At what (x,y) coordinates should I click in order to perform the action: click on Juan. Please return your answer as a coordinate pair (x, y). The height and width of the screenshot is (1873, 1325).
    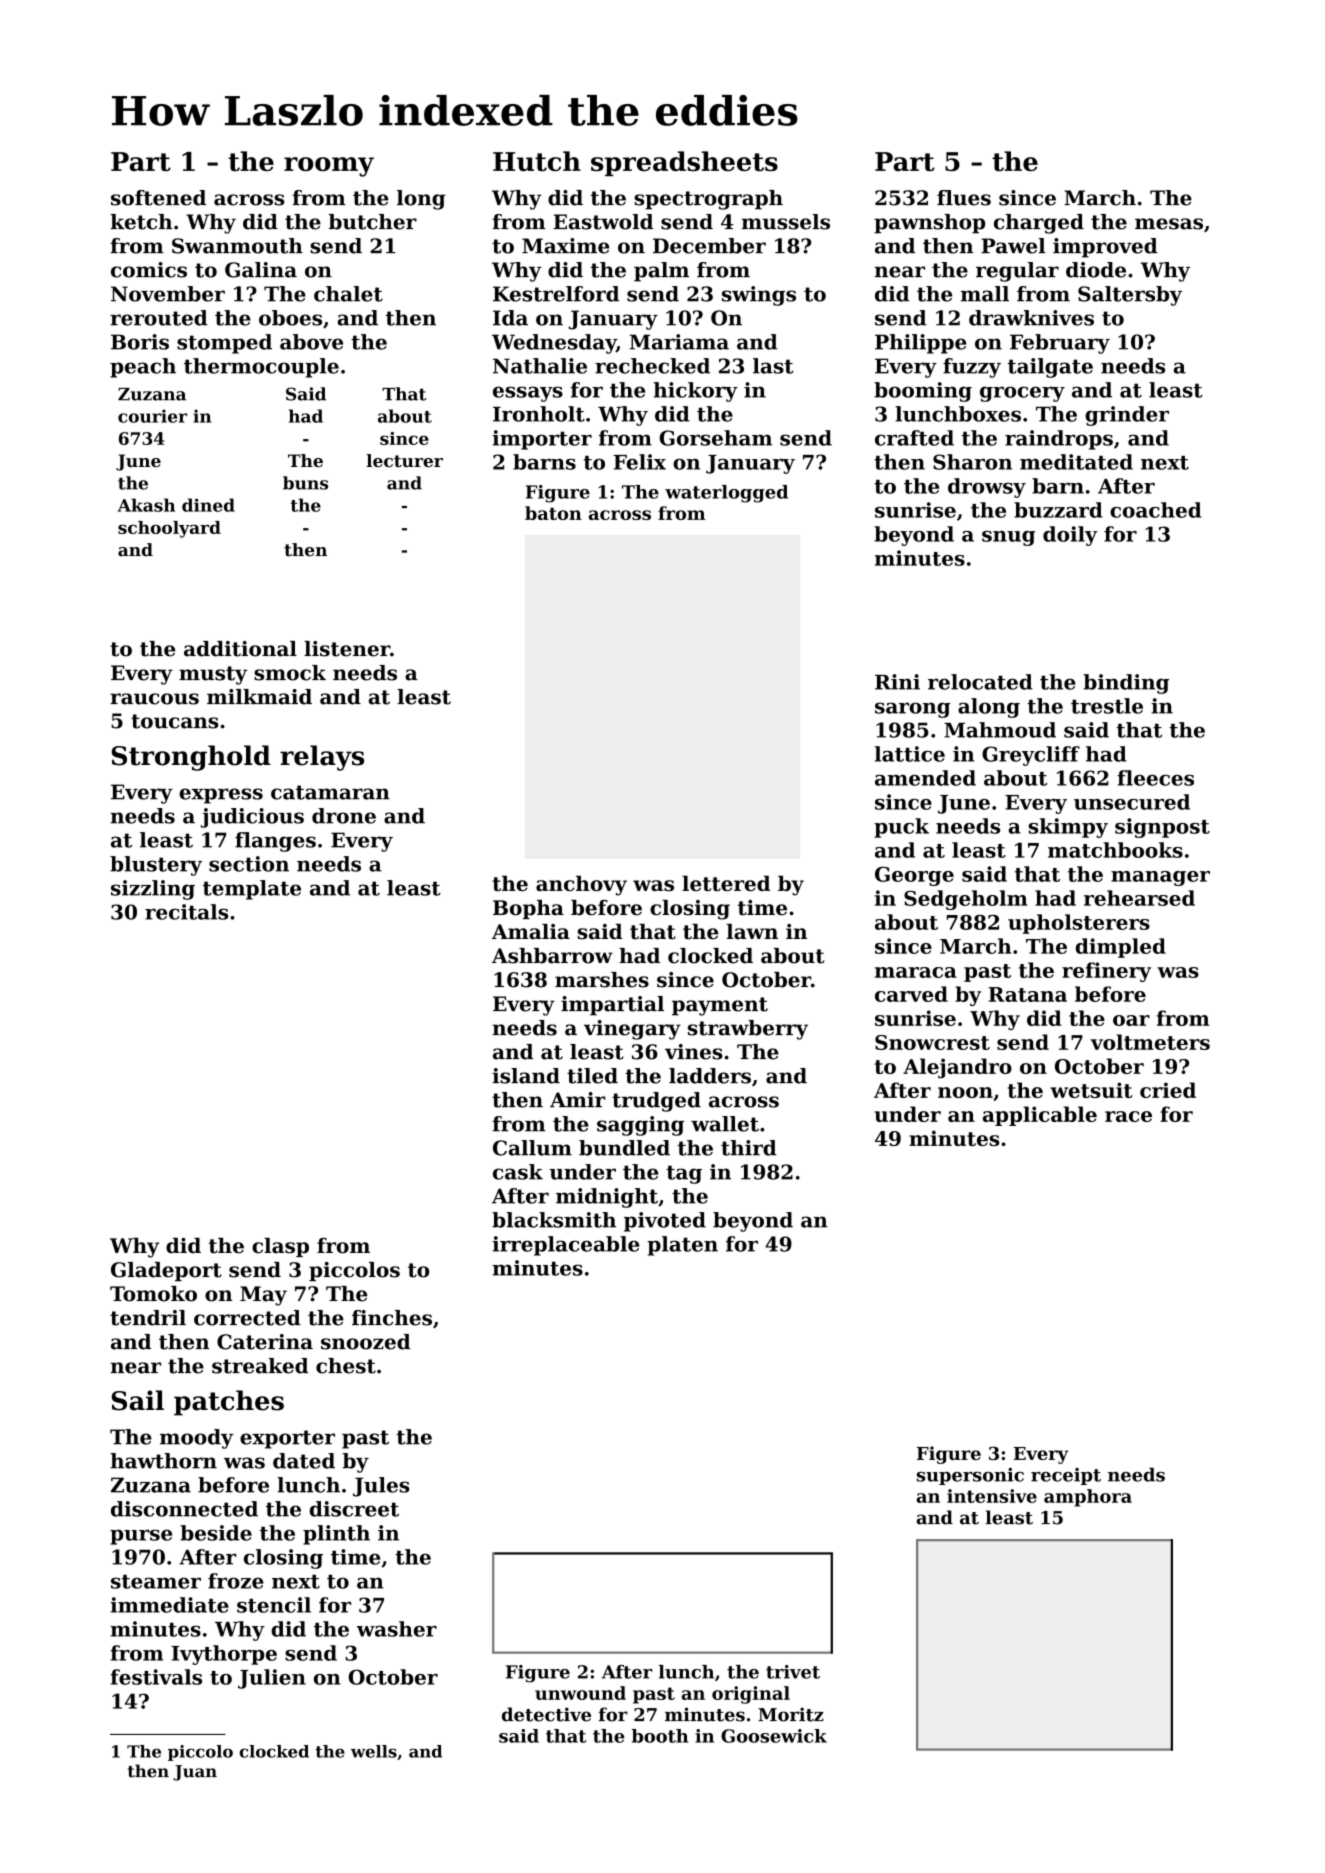
    Looking at the image, I should click on (195, 1773).
